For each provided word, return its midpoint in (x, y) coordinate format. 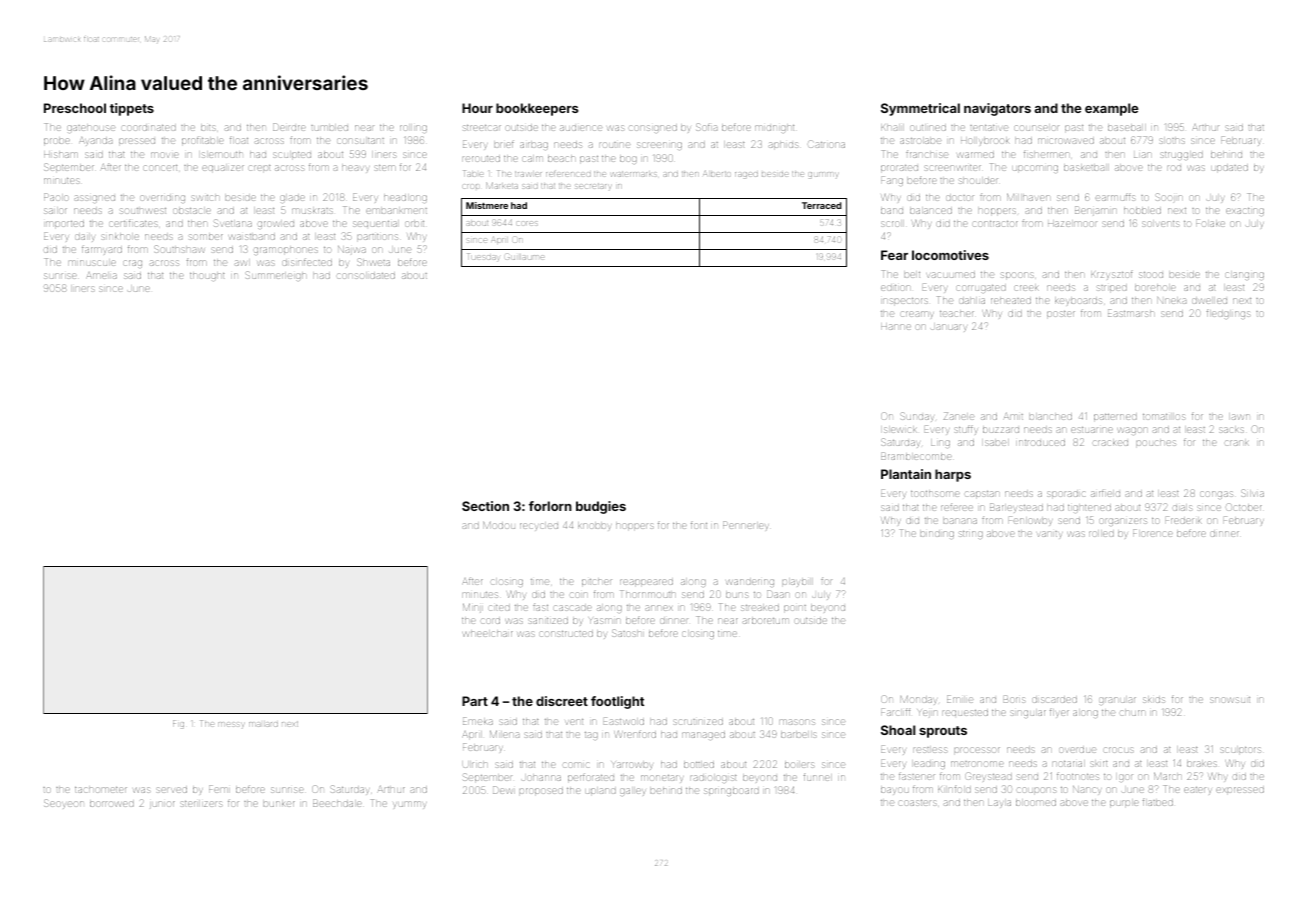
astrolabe (921, 141)
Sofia (706, 127)
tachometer (101, 790)
